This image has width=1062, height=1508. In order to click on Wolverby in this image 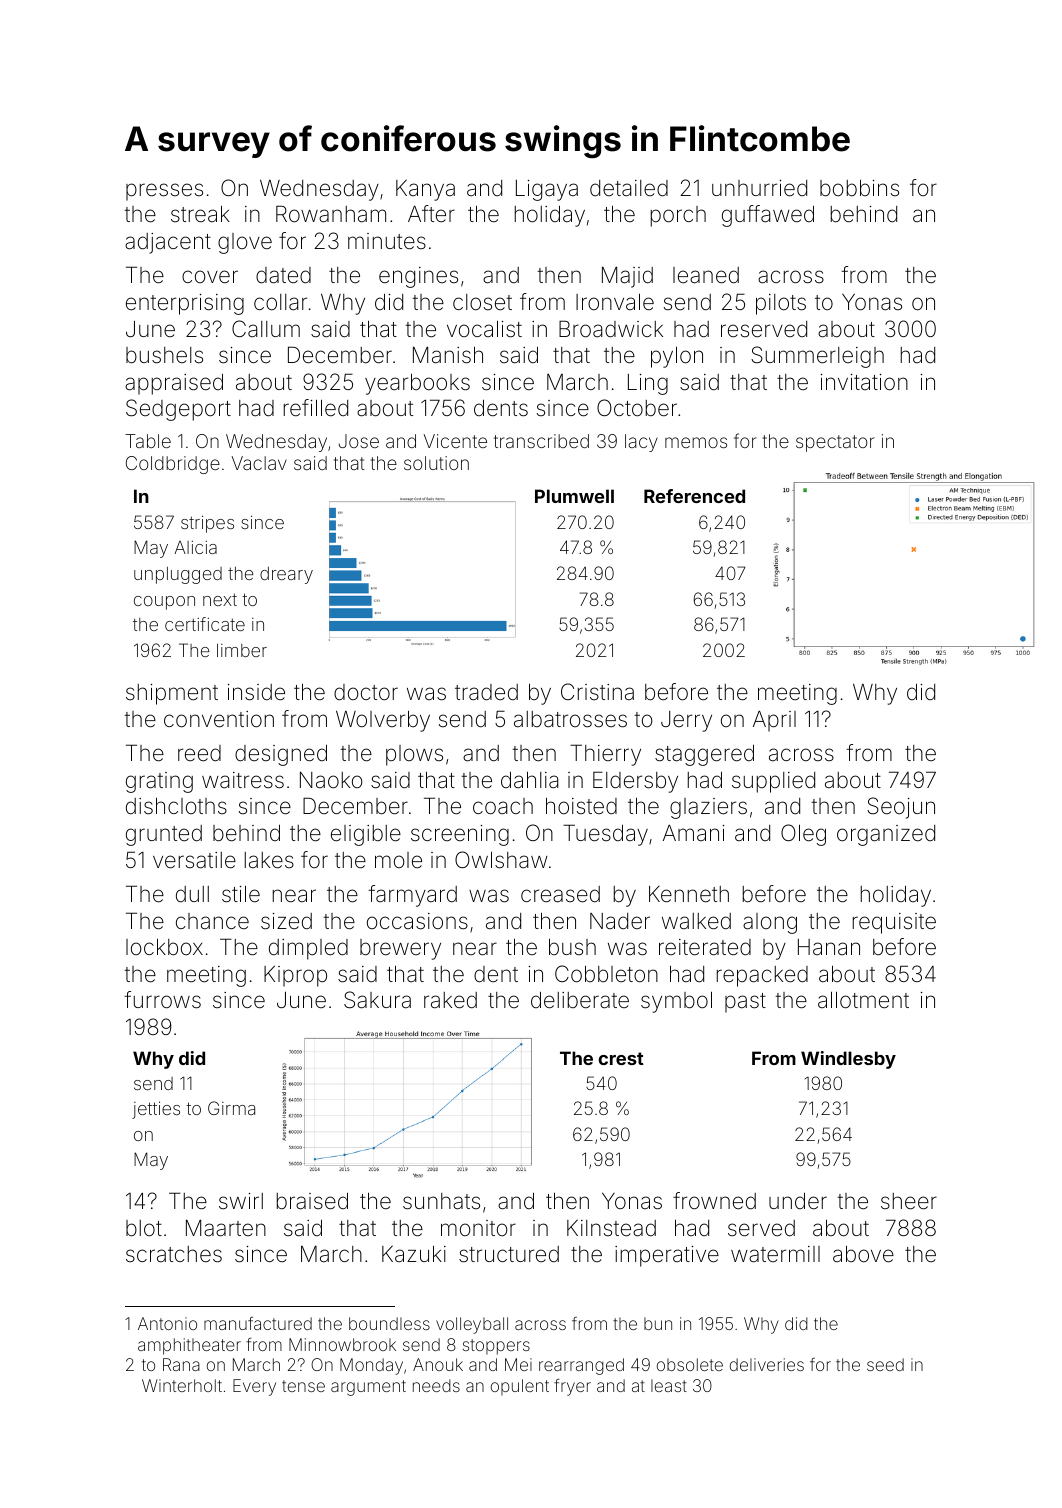, I will do `click(383, 721)`.
